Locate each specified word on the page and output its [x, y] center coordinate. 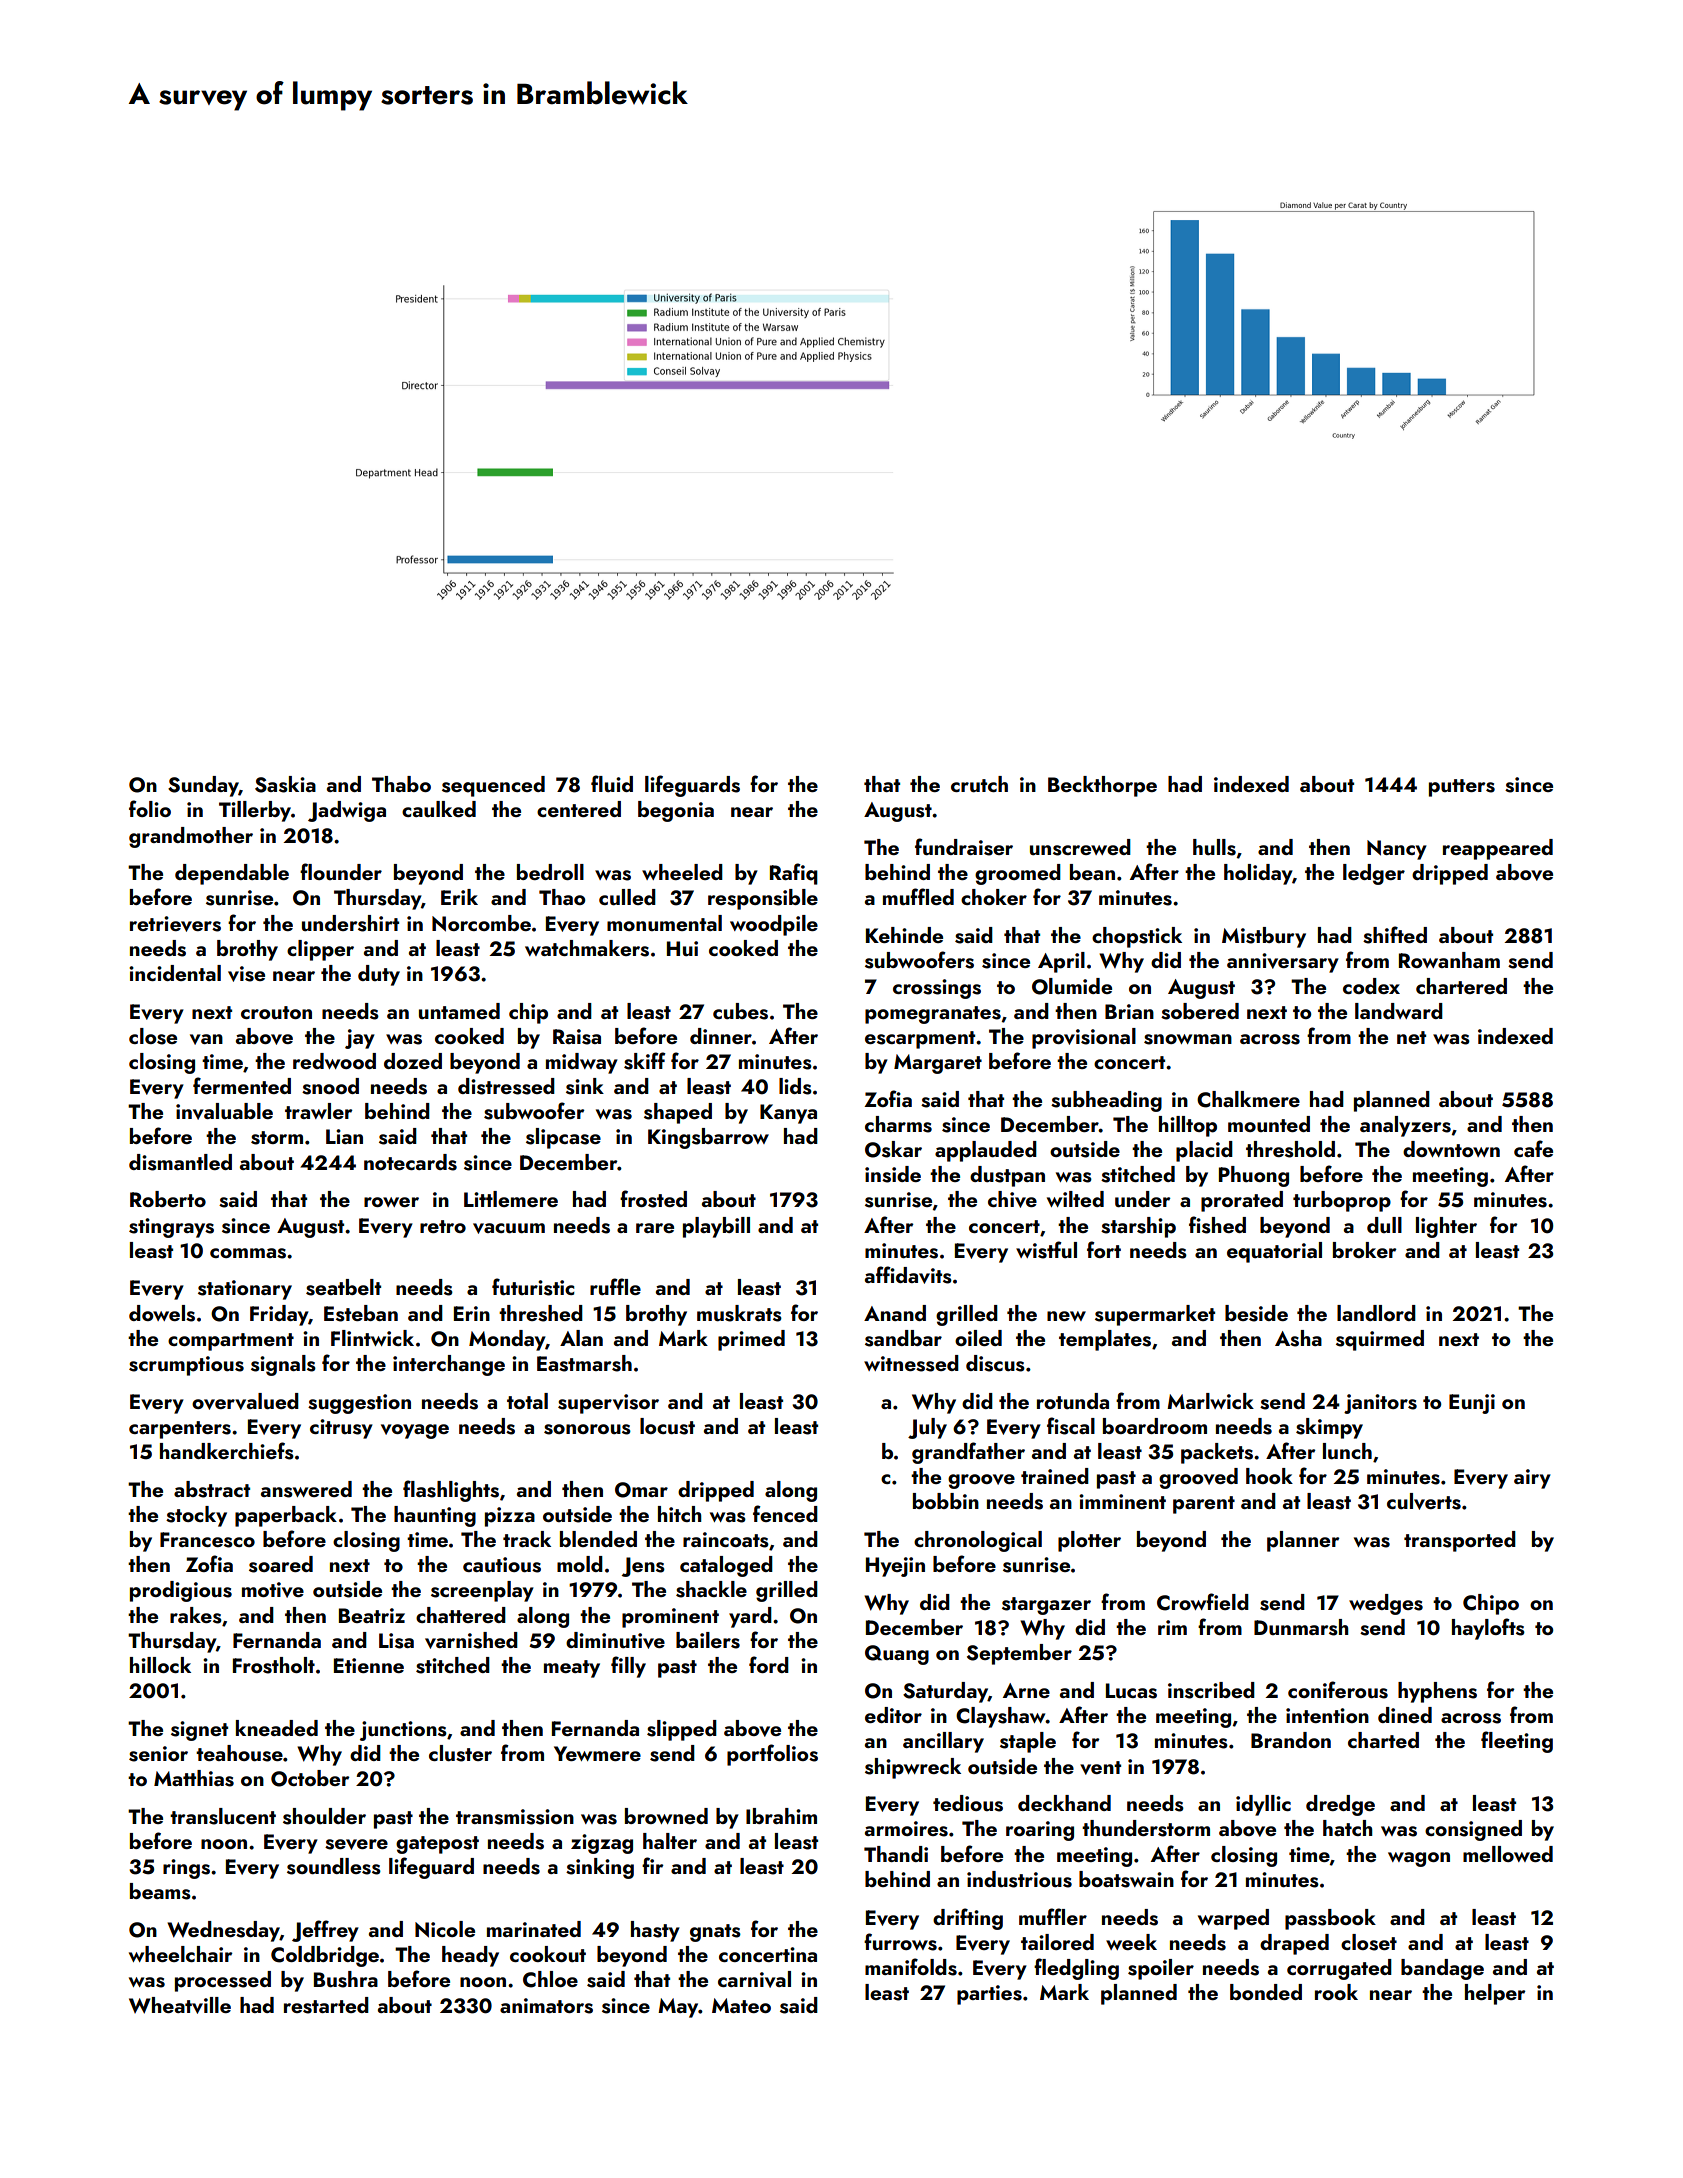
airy [1532, 1479]
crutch [979, 784]
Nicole [445, 1929]
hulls [1214, 847]
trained [1055, 1476]
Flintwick [372, 1338]
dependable [232, 874]
